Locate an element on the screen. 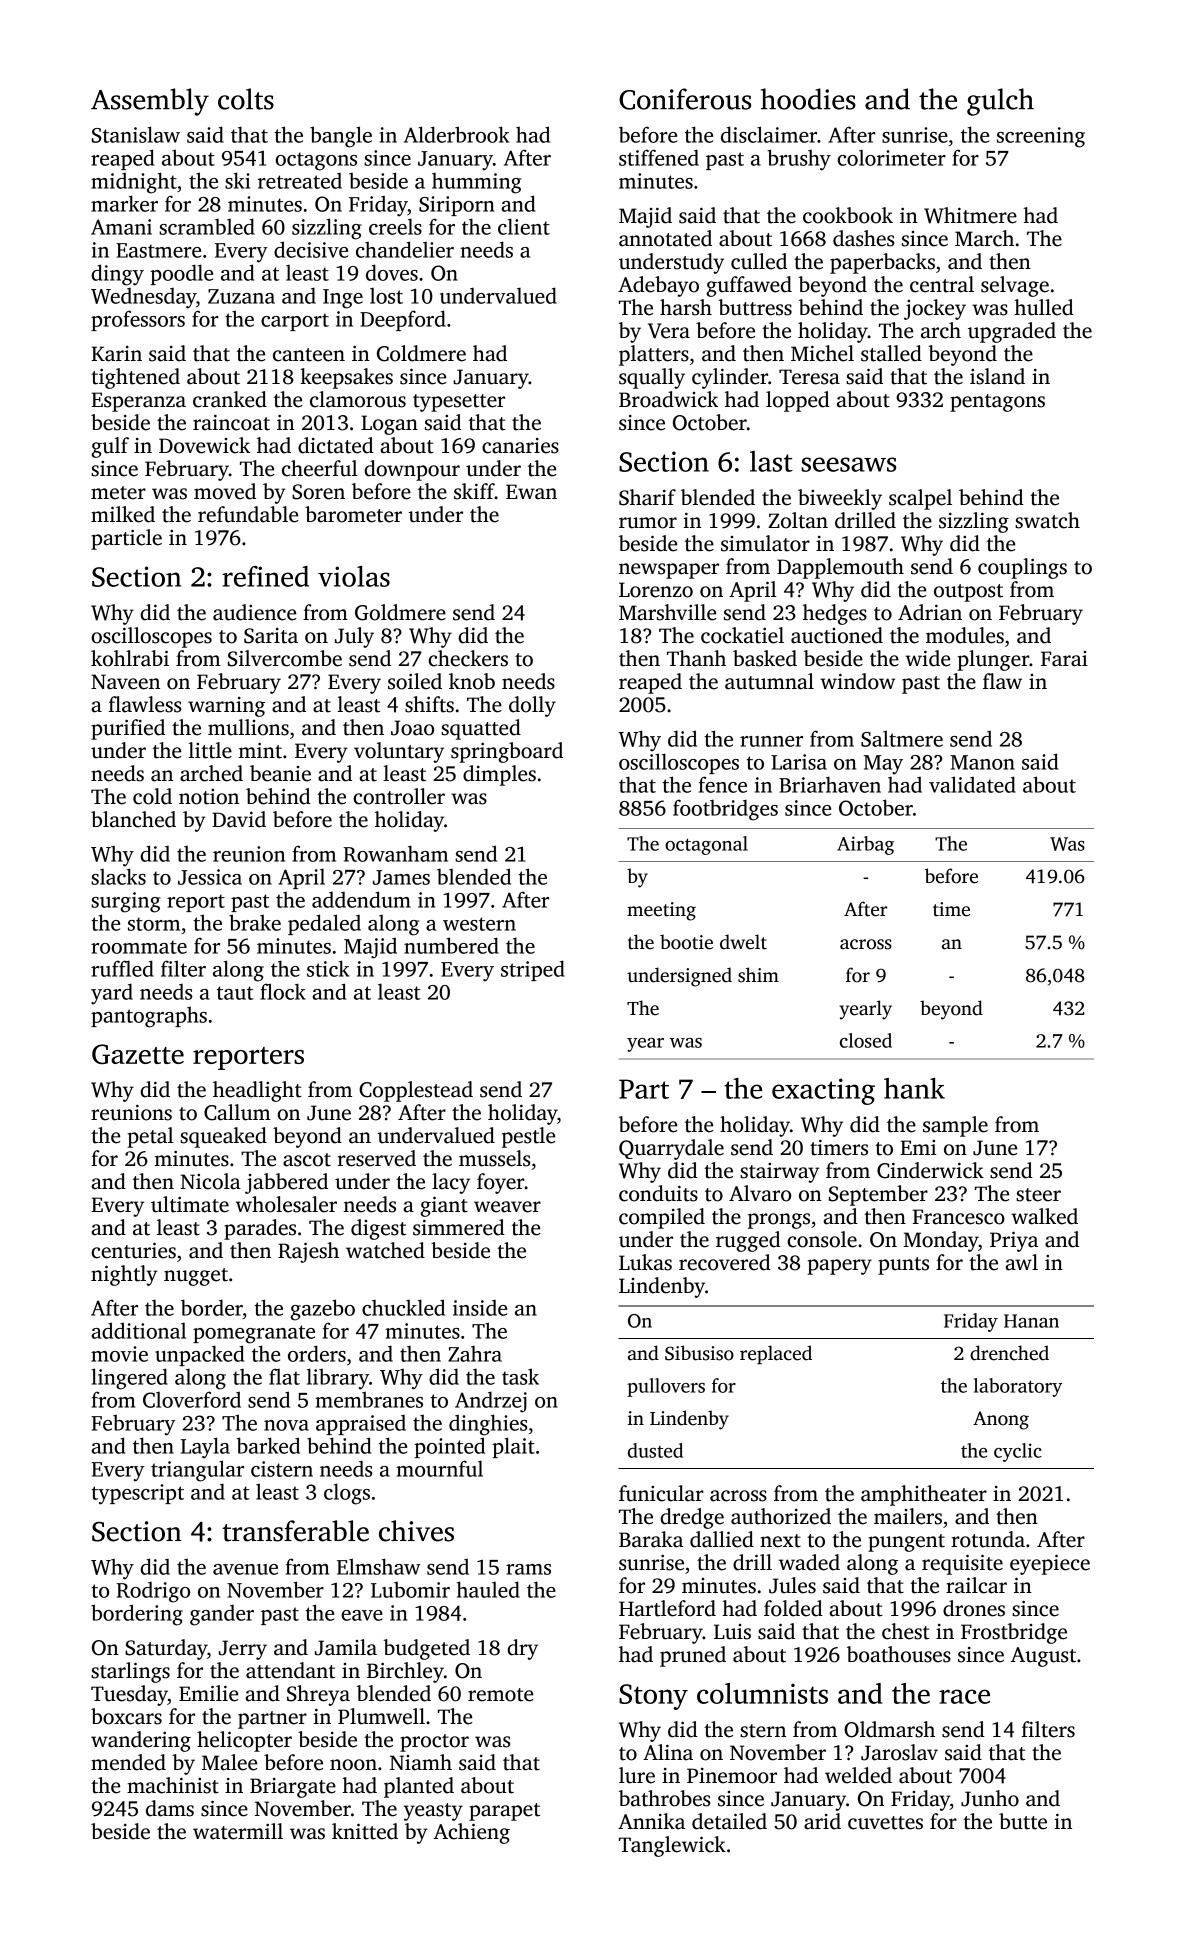 This screenshot has width=1185, height=1952. Zuzana is located at coordinates (241, 296).
